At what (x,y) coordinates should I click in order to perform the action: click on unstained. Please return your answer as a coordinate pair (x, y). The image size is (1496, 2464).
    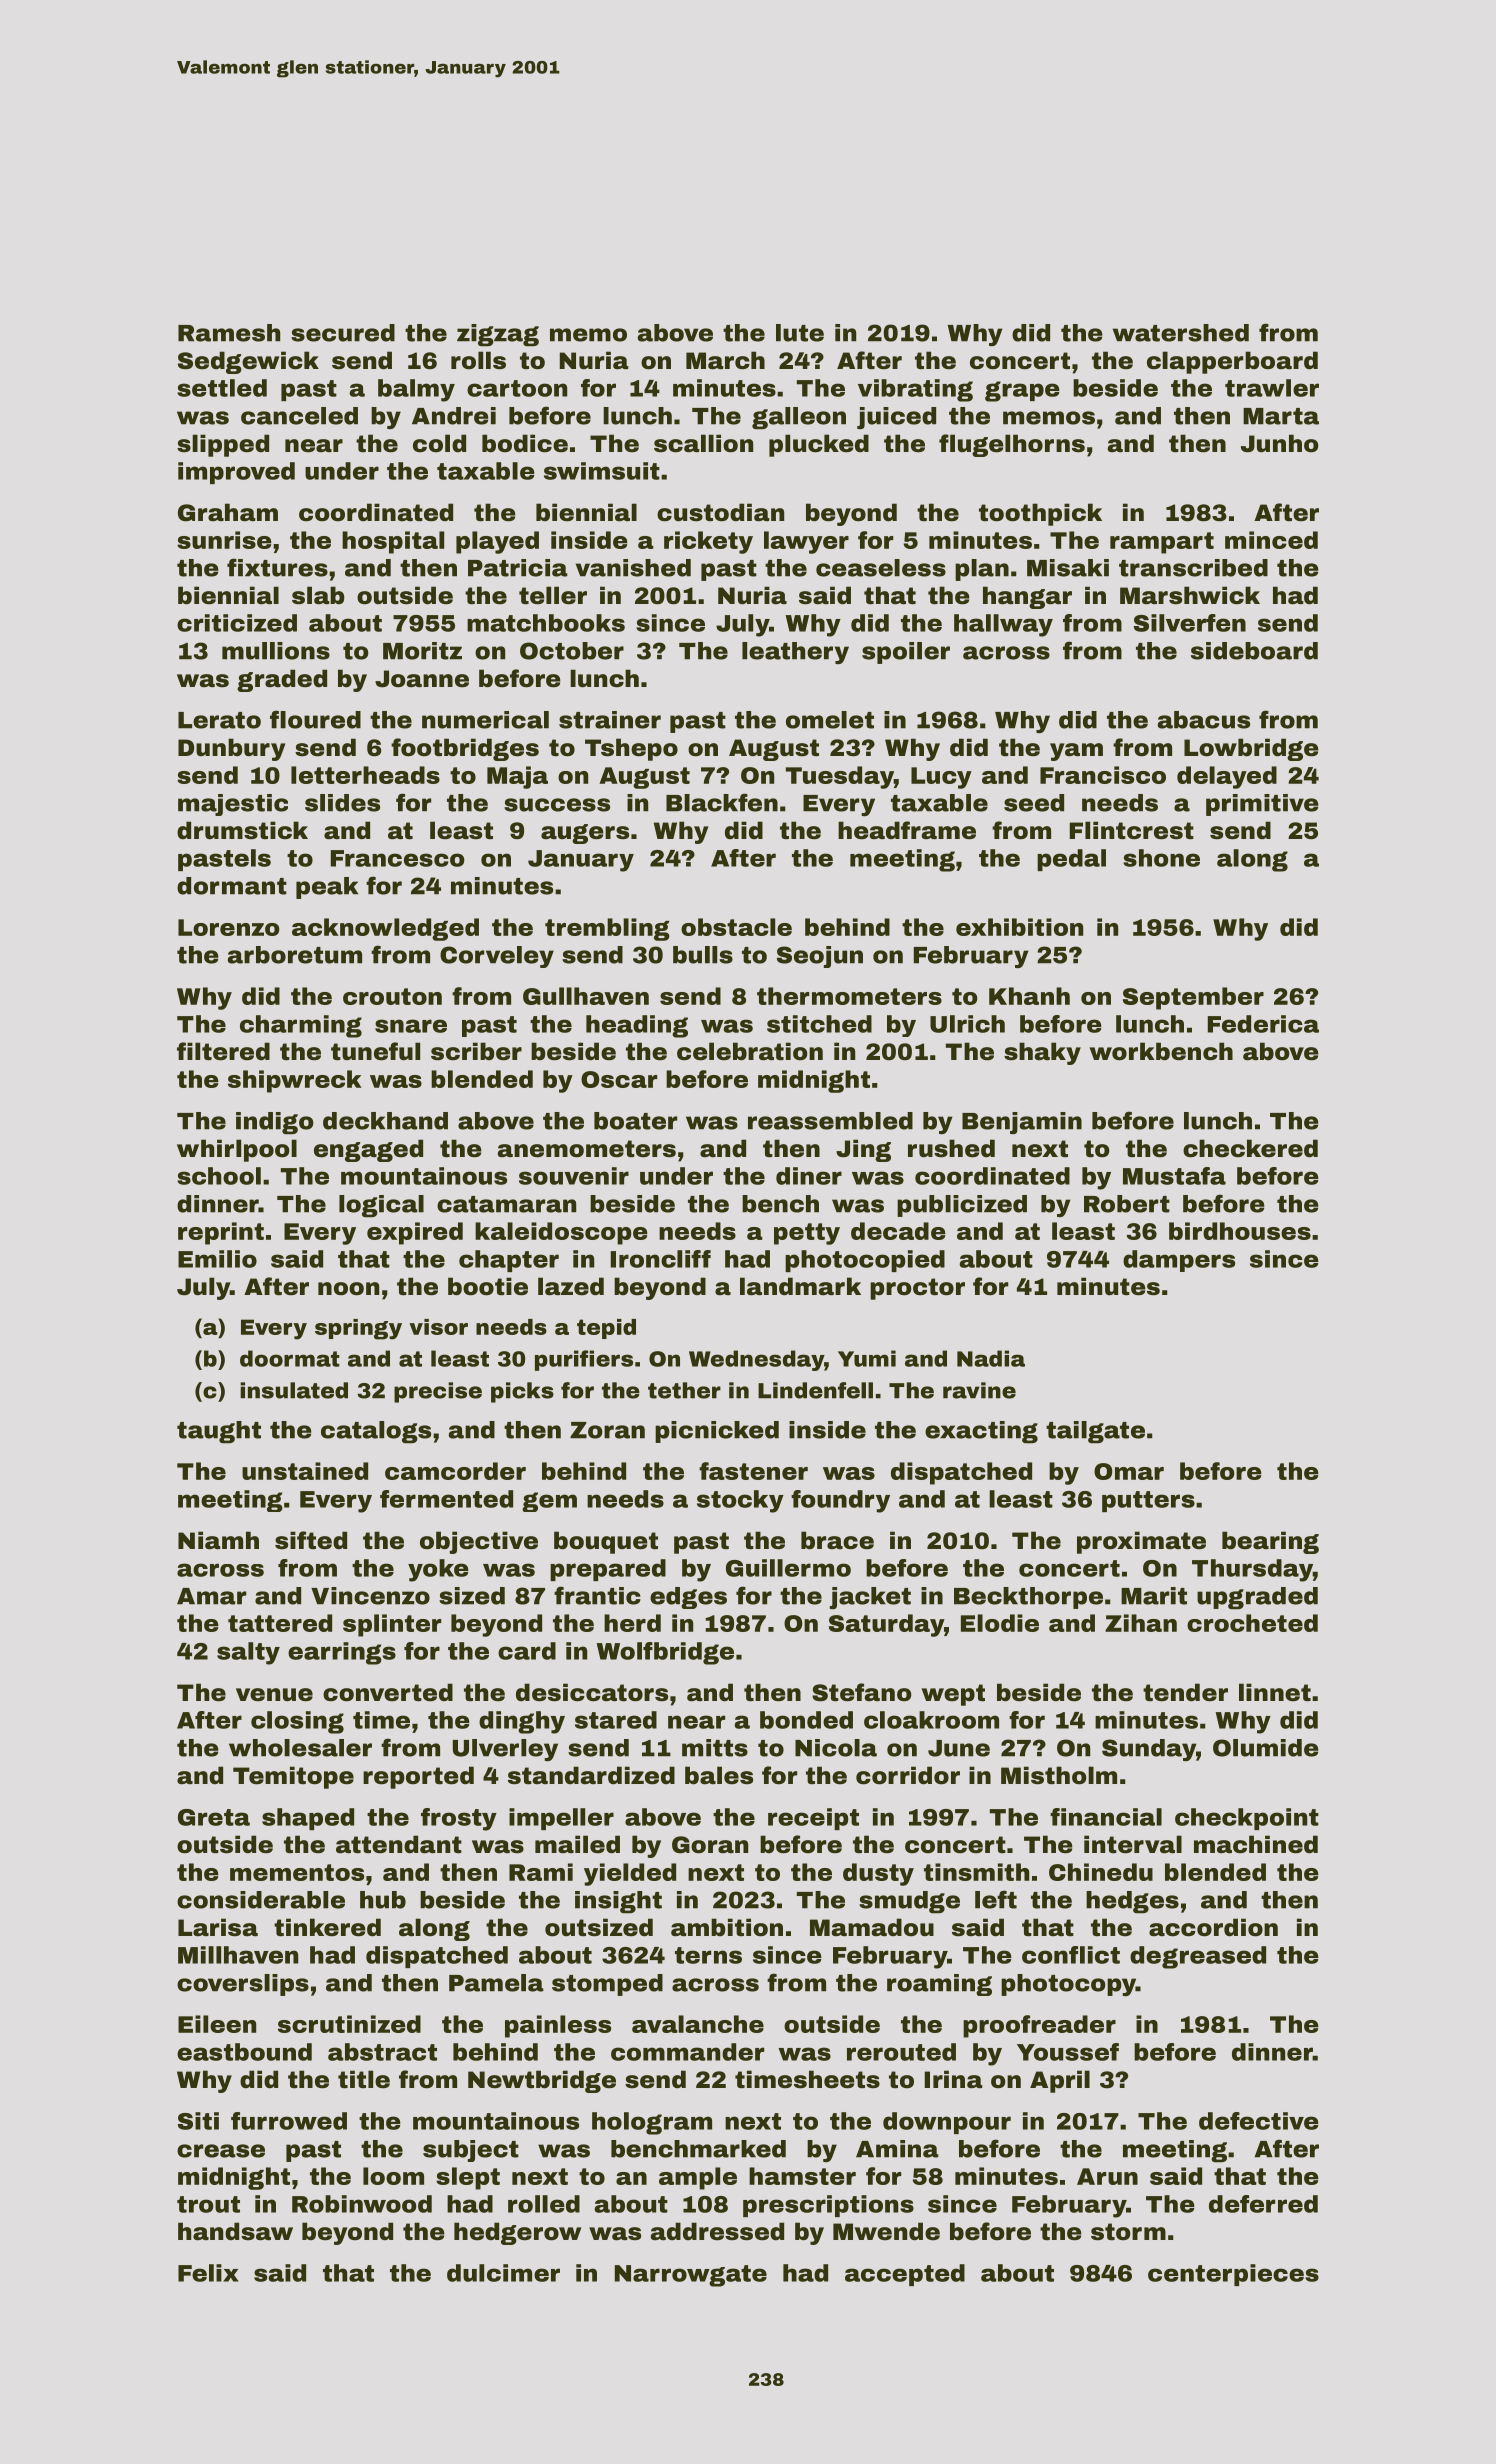
    Looking at the image, I should click on (305, 1471).
